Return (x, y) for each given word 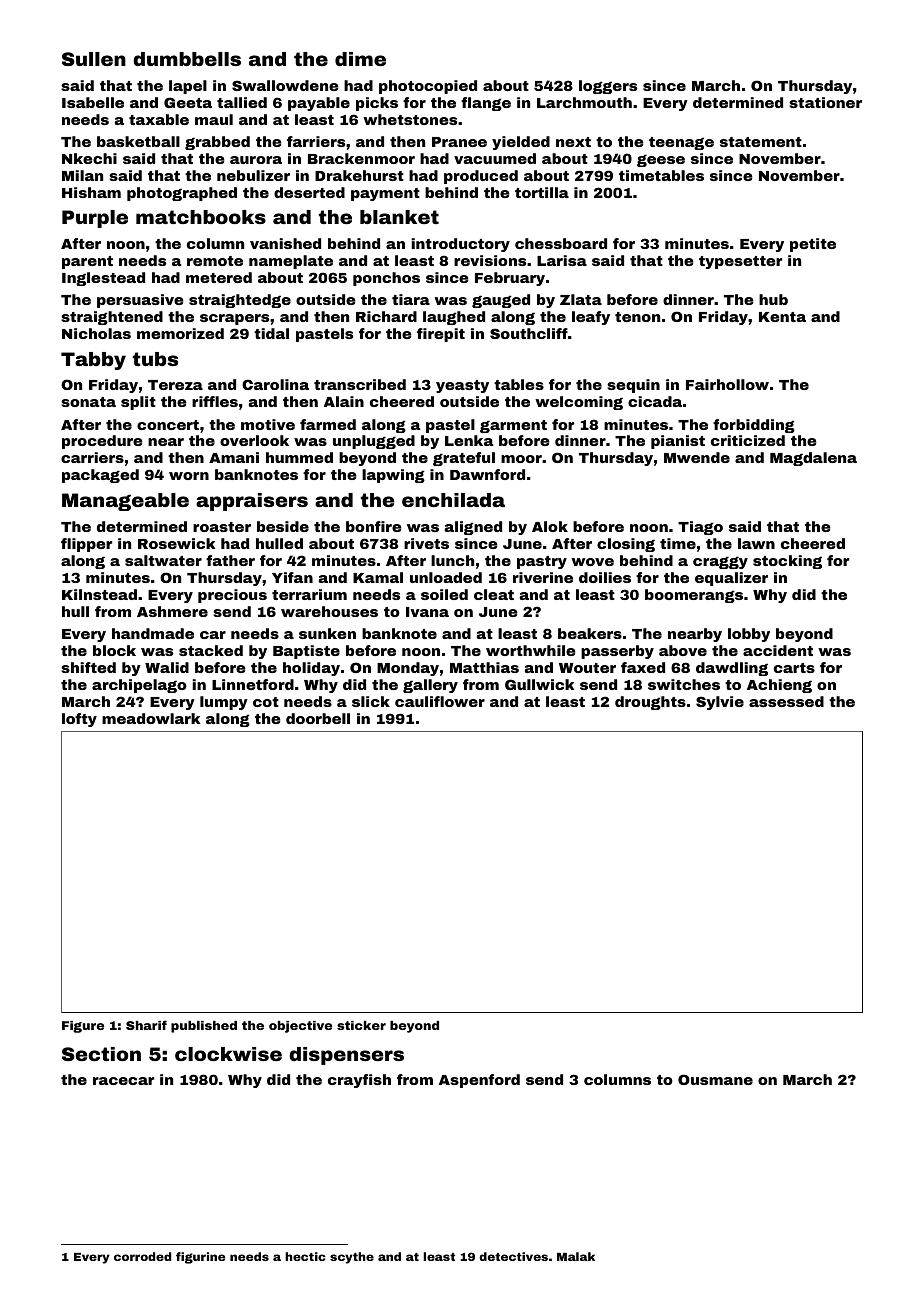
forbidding (754, 426)
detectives (513, 1256)
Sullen (94, 59)
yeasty (462, 386)
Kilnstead (99, 594)
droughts (650, 703)
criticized (748, 440)
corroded (142, 1256)
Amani (234, 457)
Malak (576, 1256)
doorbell (318, 718)
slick (371, 701)
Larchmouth (584, 102)
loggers (608, 87)
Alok (550, 526)
